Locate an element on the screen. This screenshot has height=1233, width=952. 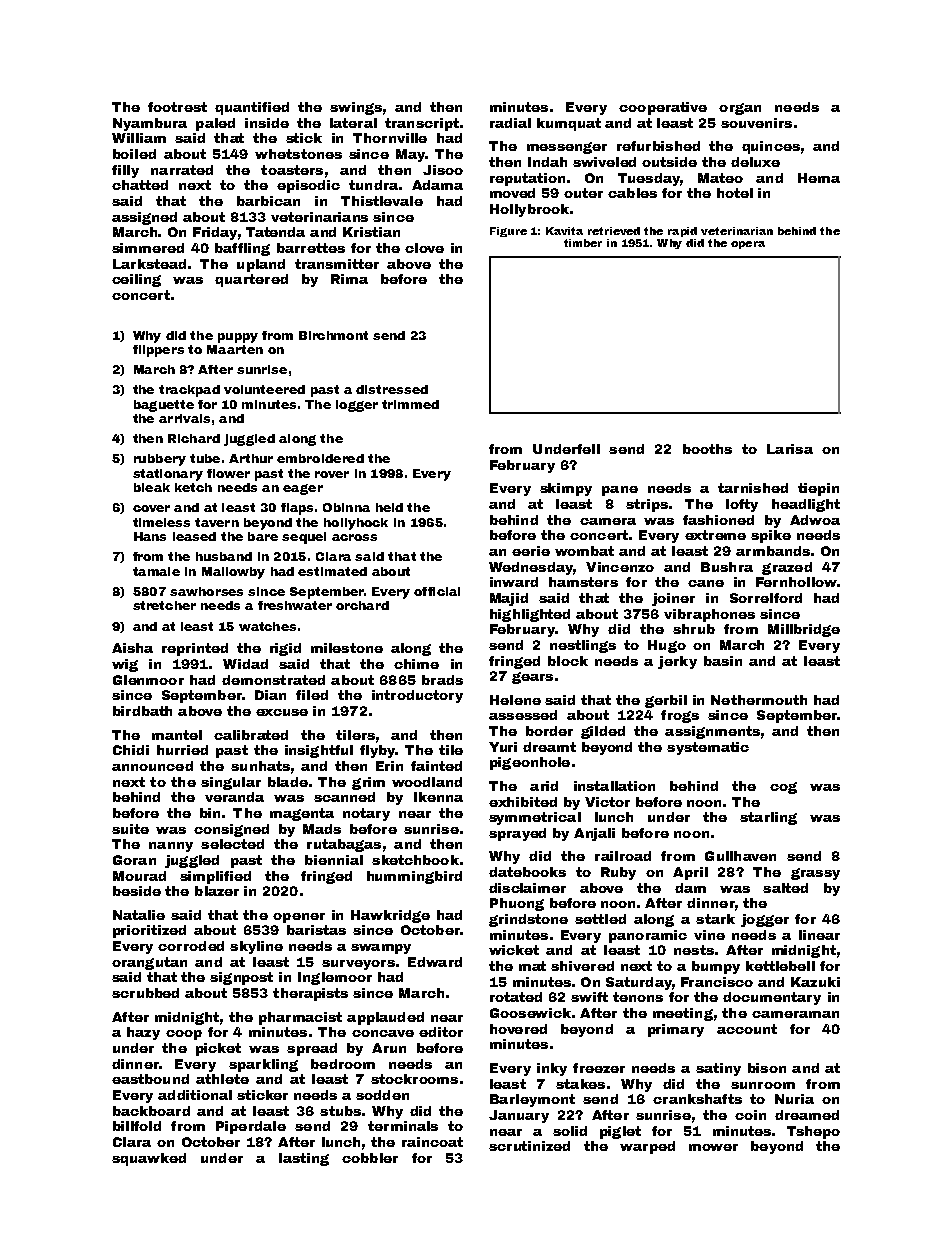
flyby is located at coordinates (377, 751).
